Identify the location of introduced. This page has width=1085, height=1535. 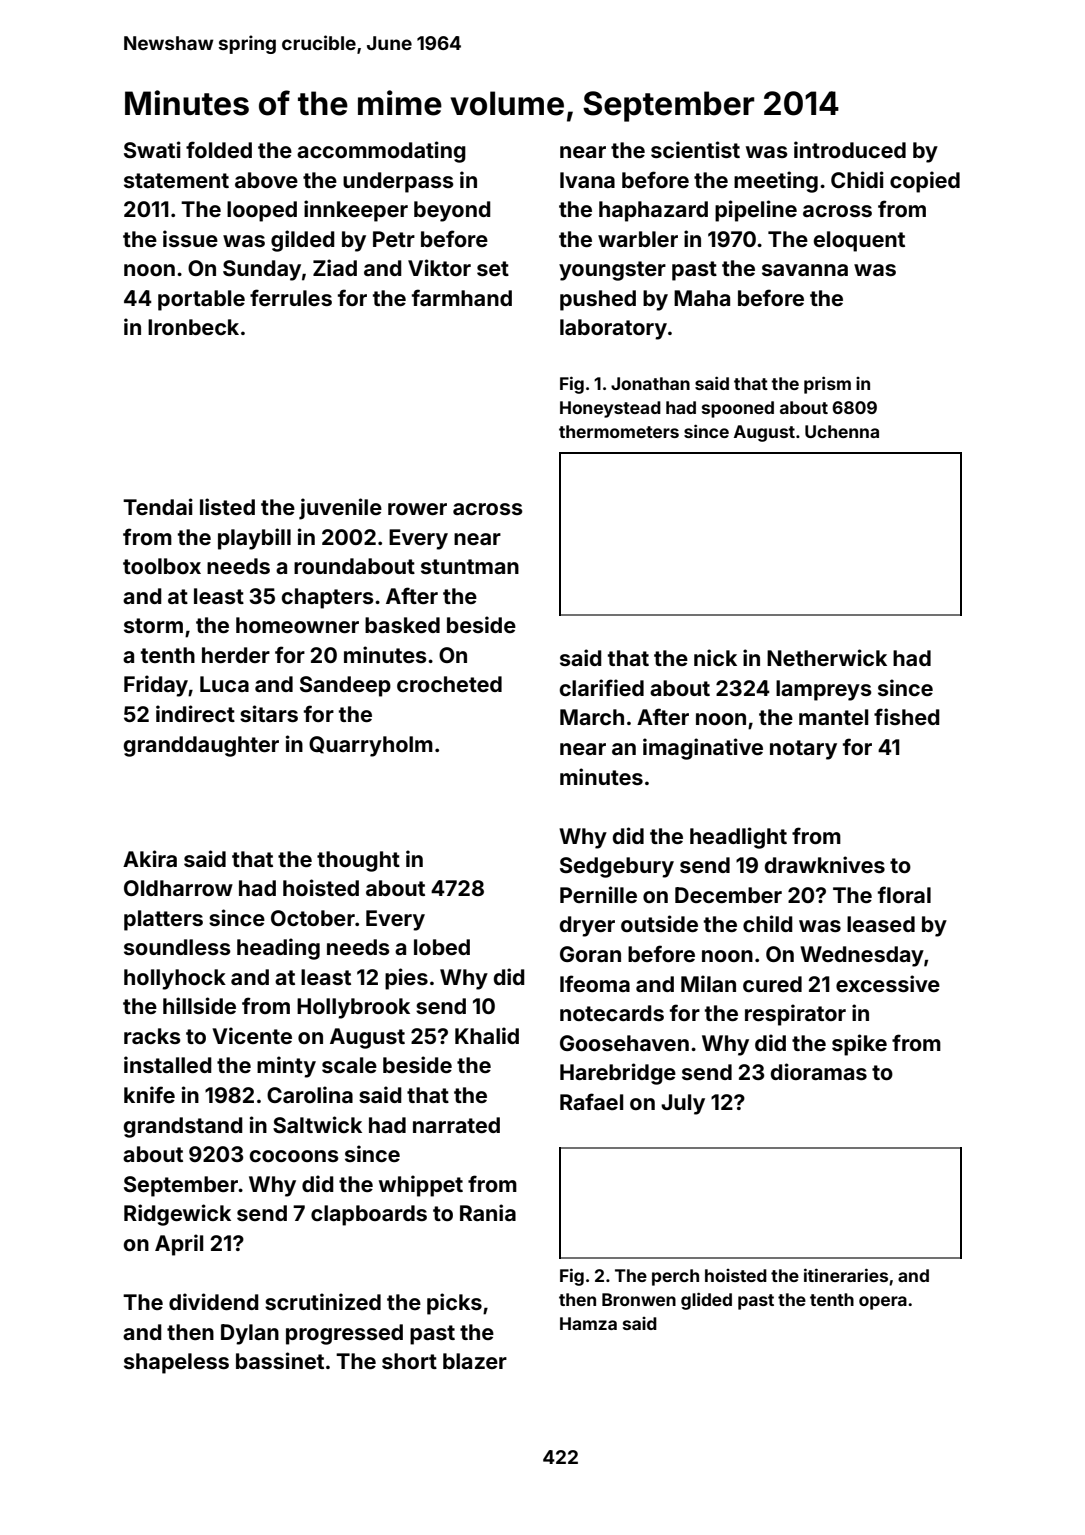
(850, 149).
